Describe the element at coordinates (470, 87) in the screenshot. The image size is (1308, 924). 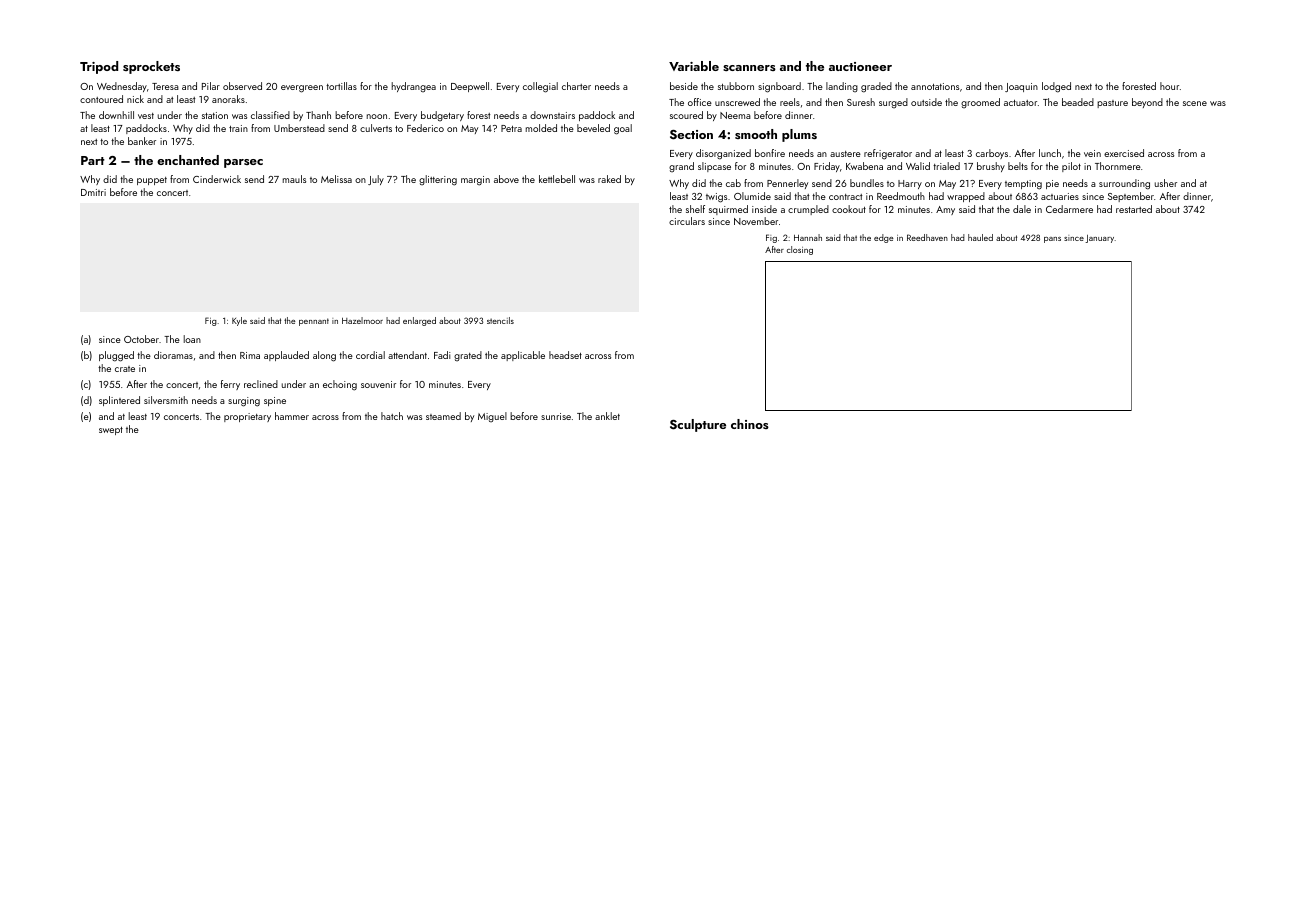
I see `Deepwell` at that location.
